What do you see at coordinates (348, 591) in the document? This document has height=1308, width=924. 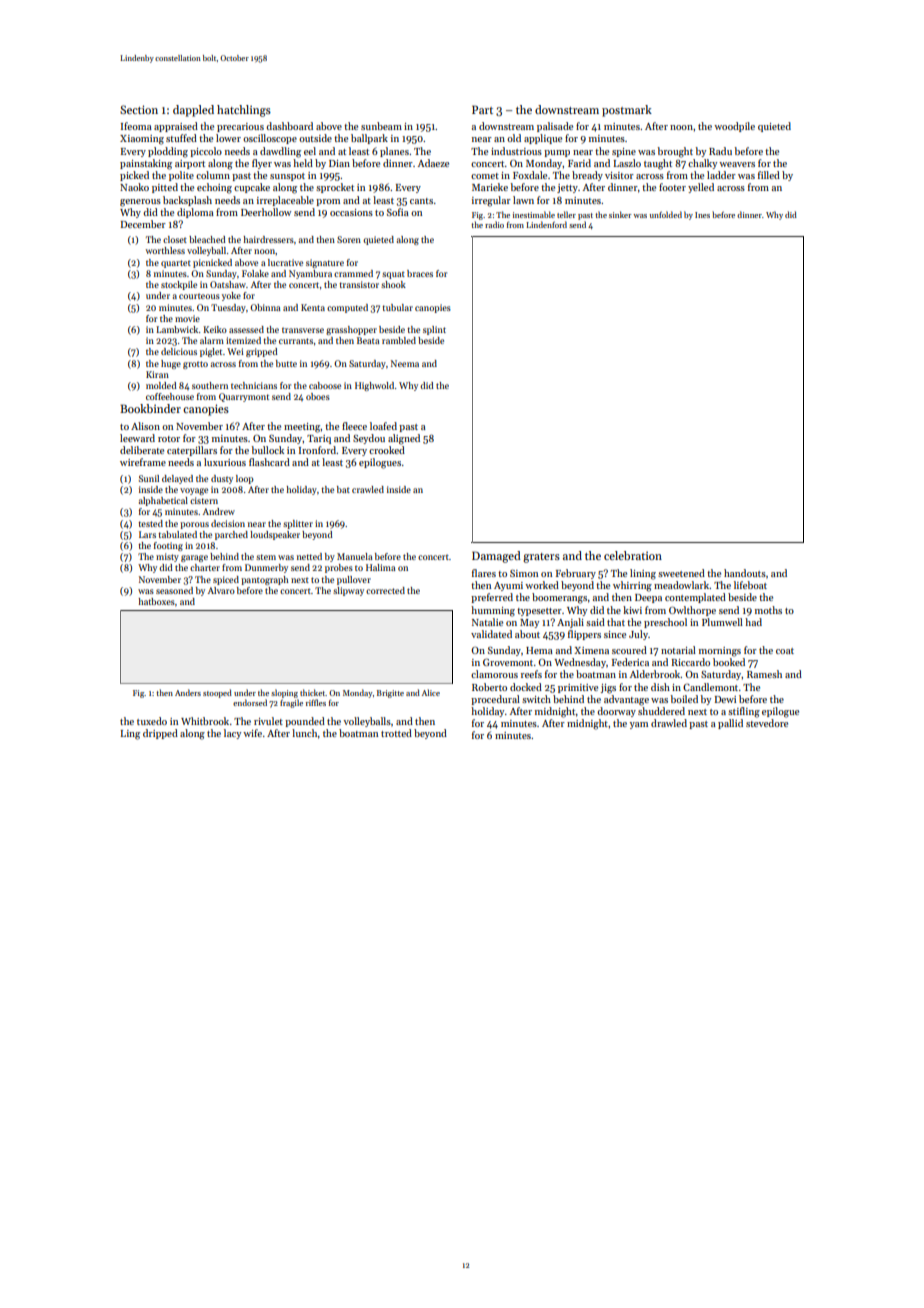 I see `slipway` at bounding box center [348, 591].
